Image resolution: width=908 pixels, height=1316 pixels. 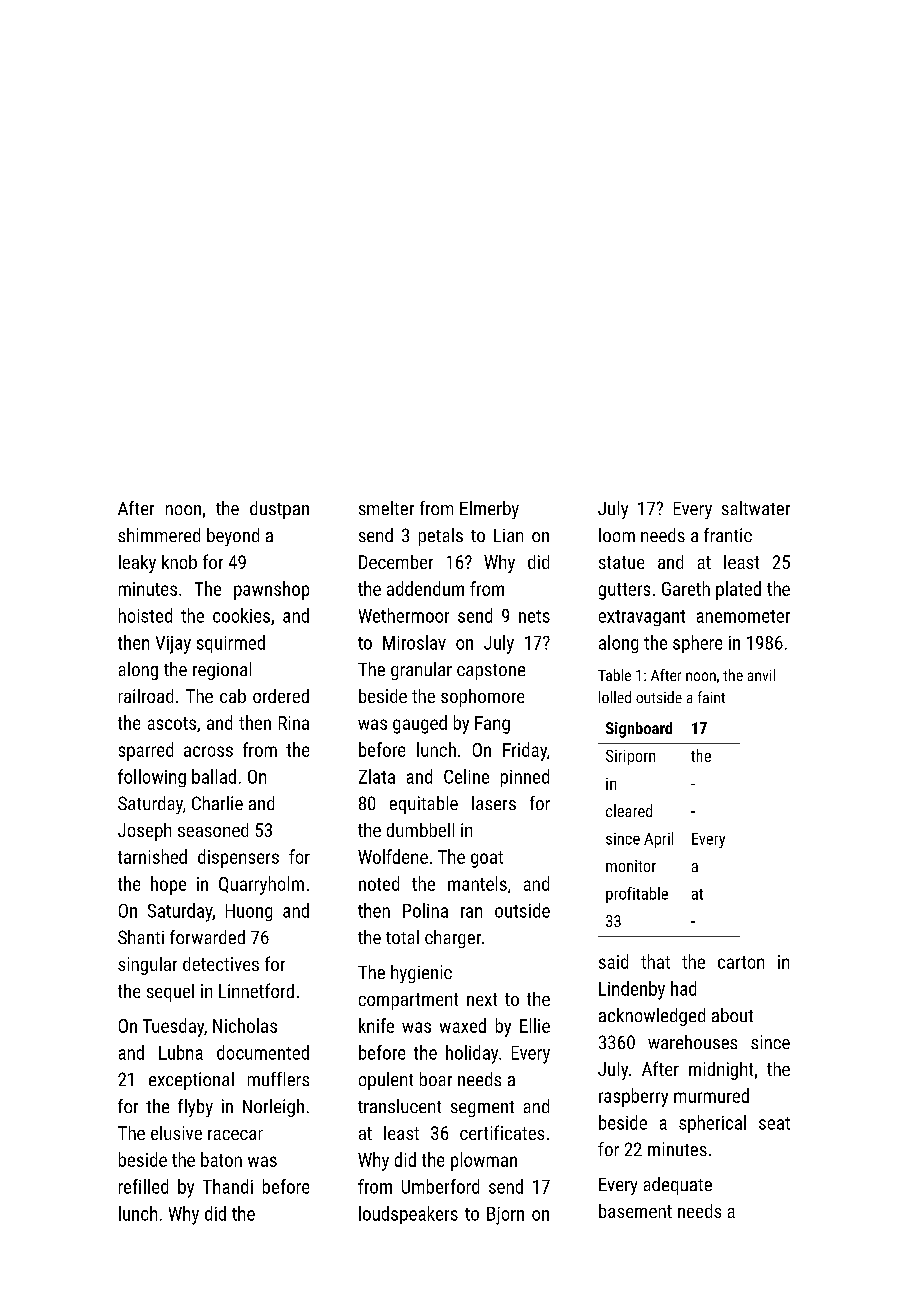 What do you see at coordinates (420, 830) in the screenshot?
I see `dumbbell` at bounding box center [420, 830].
